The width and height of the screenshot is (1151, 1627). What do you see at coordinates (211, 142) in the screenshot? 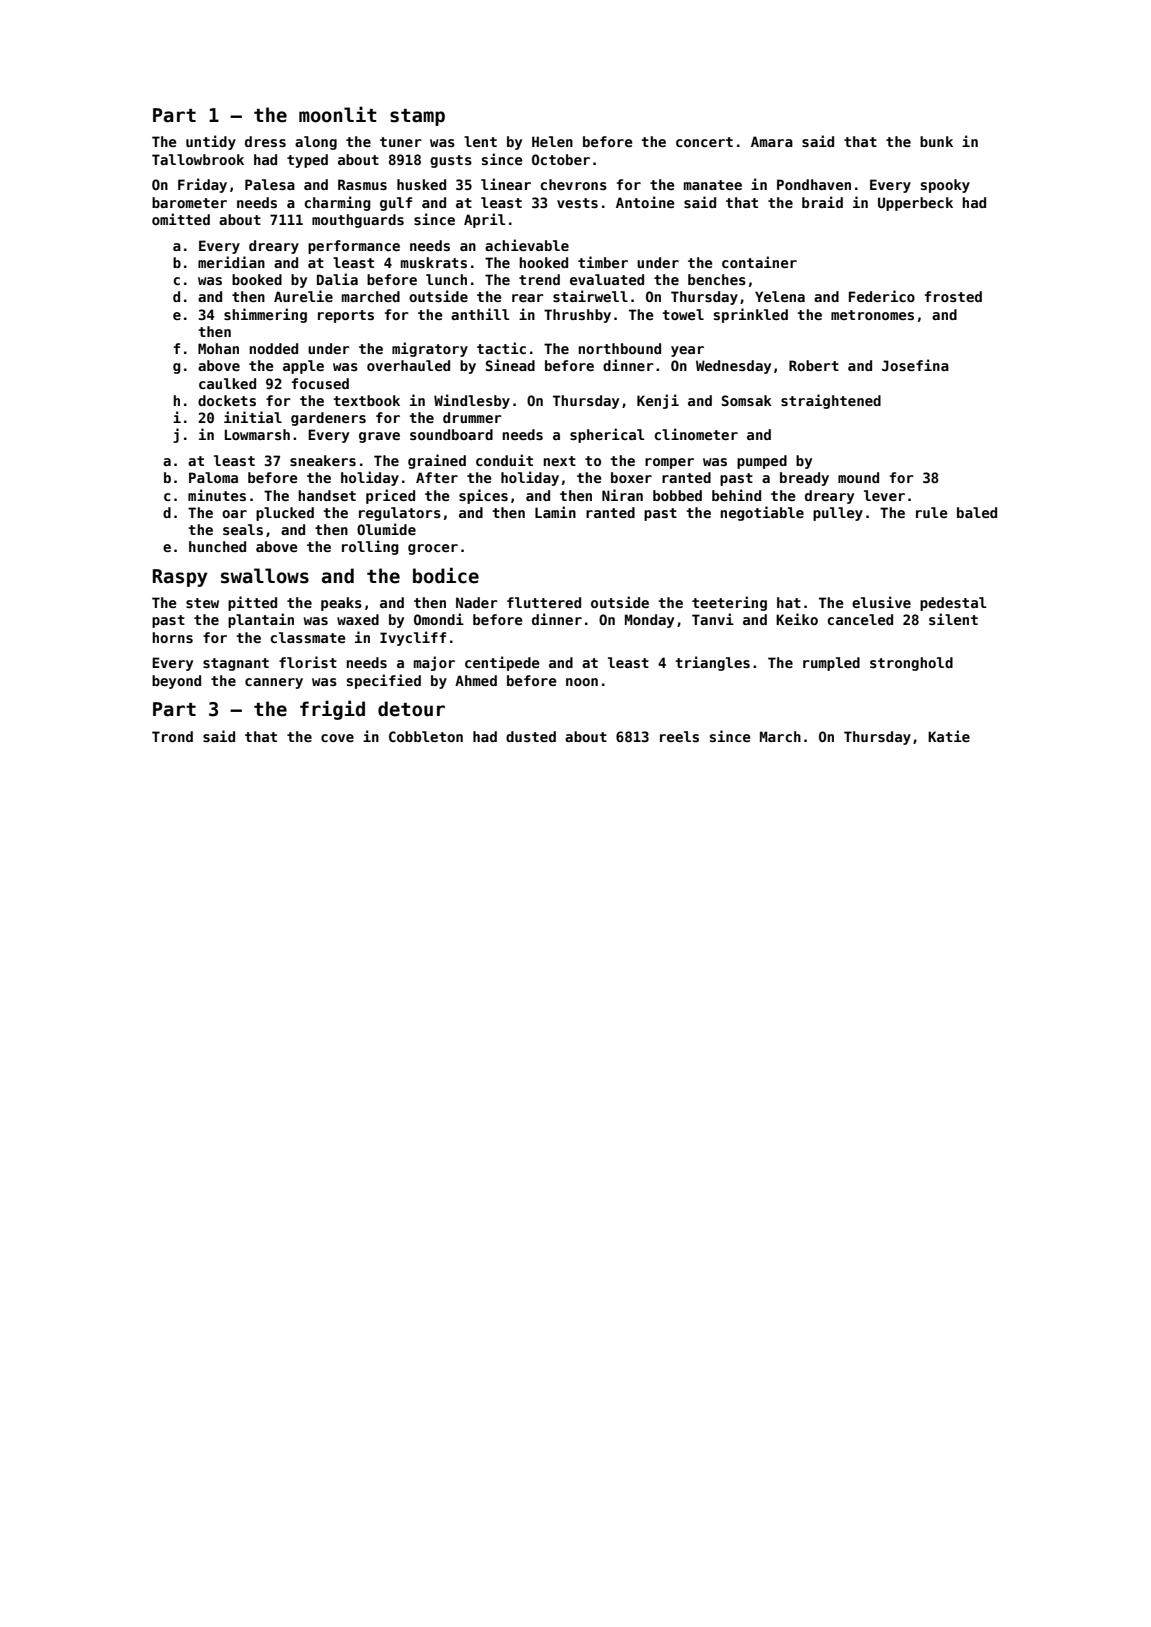
I see `untidy` at bounding box center [211, 142].
